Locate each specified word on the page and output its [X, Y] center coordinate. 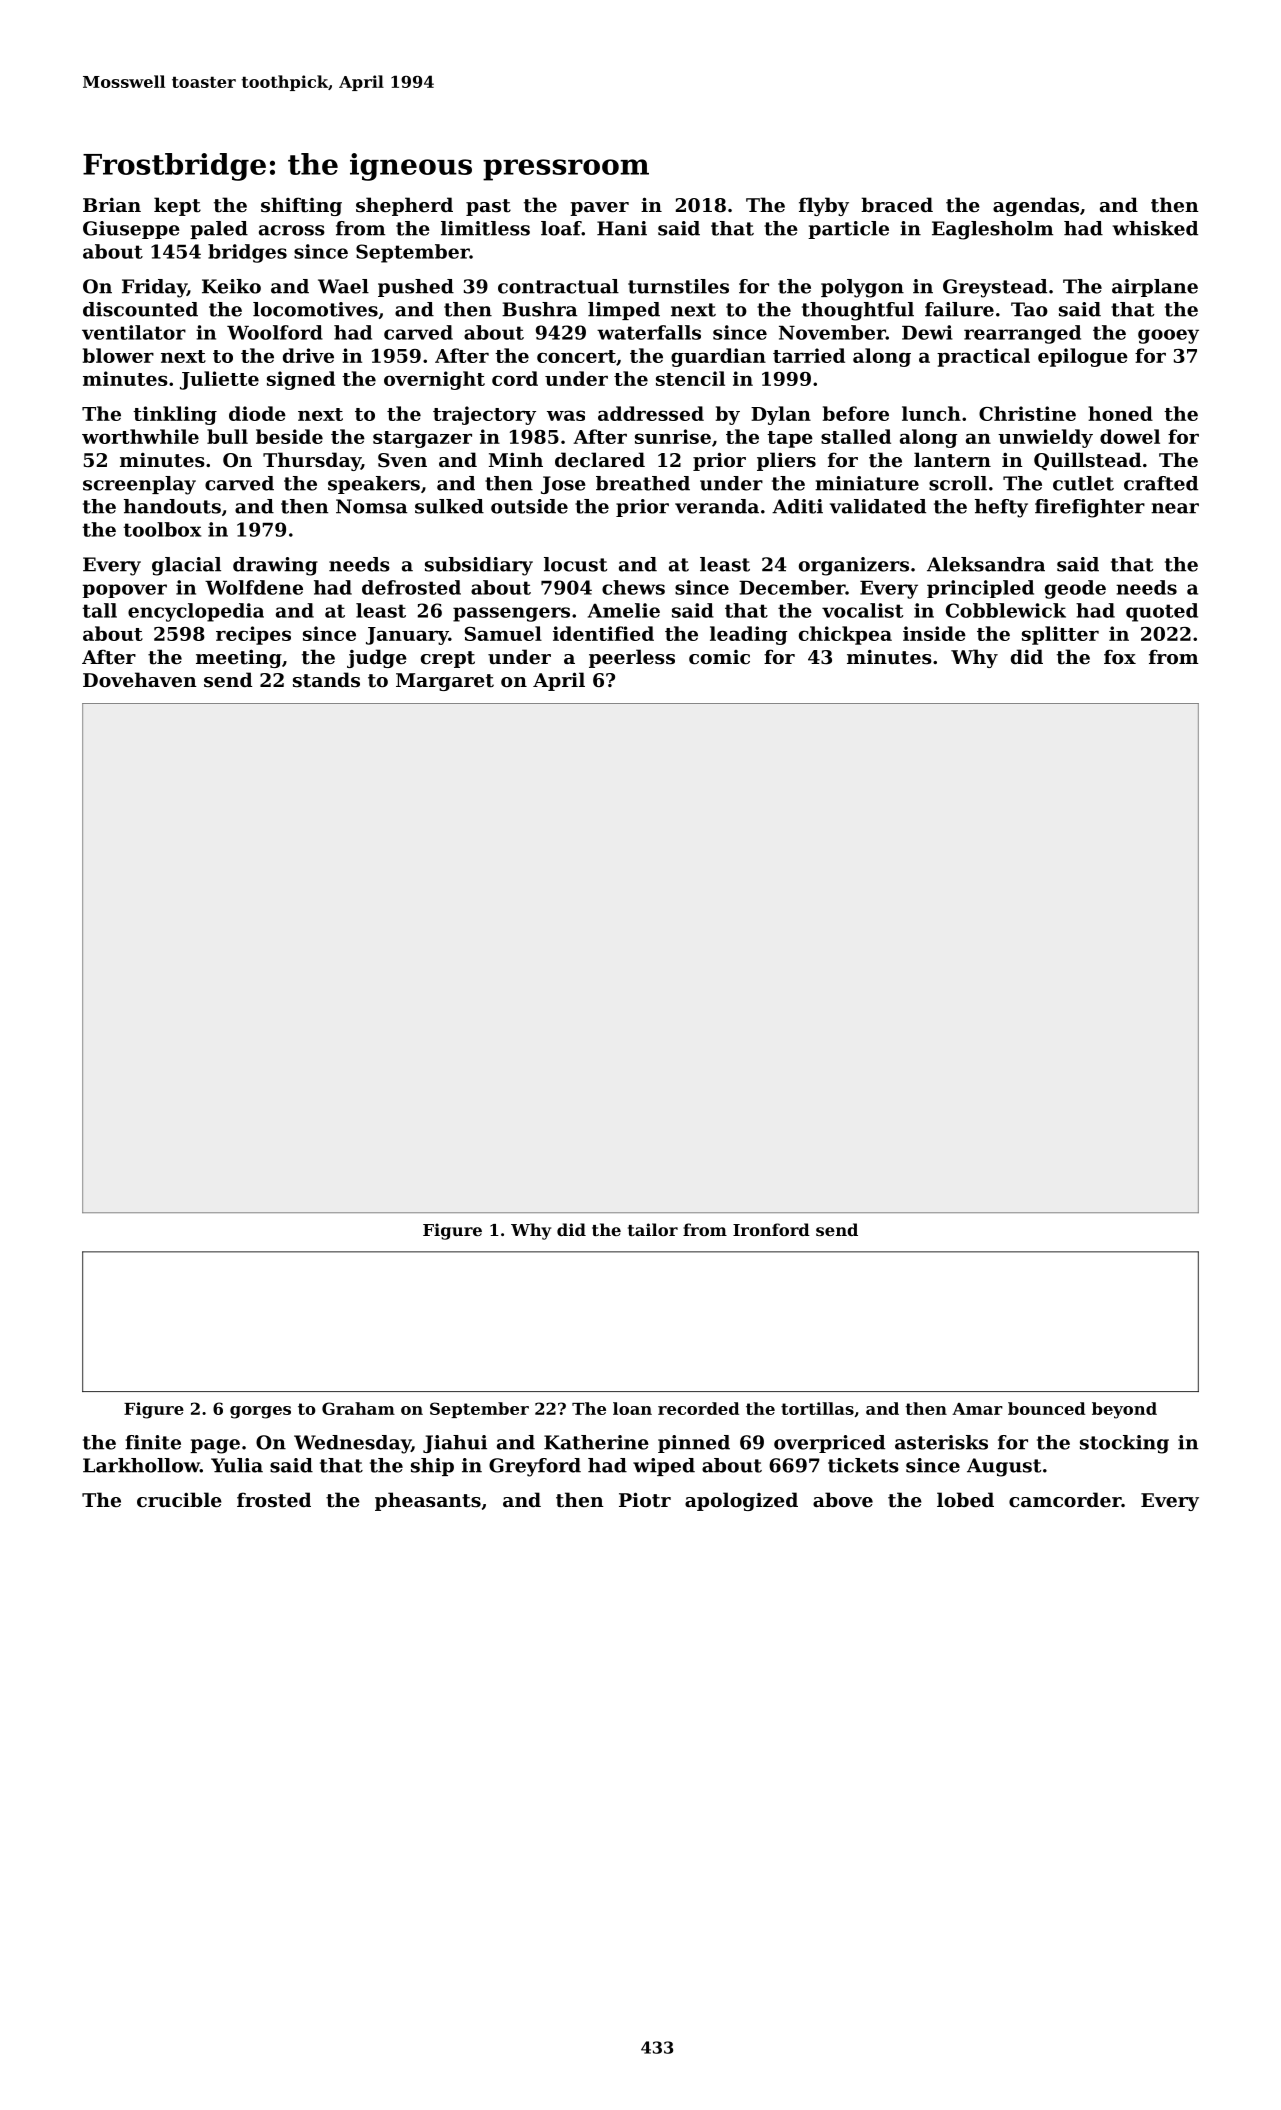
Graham [358, 1408]
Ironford [771, 1229]
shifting [301, 206]
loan [632, 1408]
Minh [516, 459]
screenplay [139, 485]
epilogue [1083, 357]
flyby [824, 206]
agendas [1036, 206]
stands [326, 680]
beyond [1124, 1410]
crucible [179, 1499]
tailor [653, 1229]
